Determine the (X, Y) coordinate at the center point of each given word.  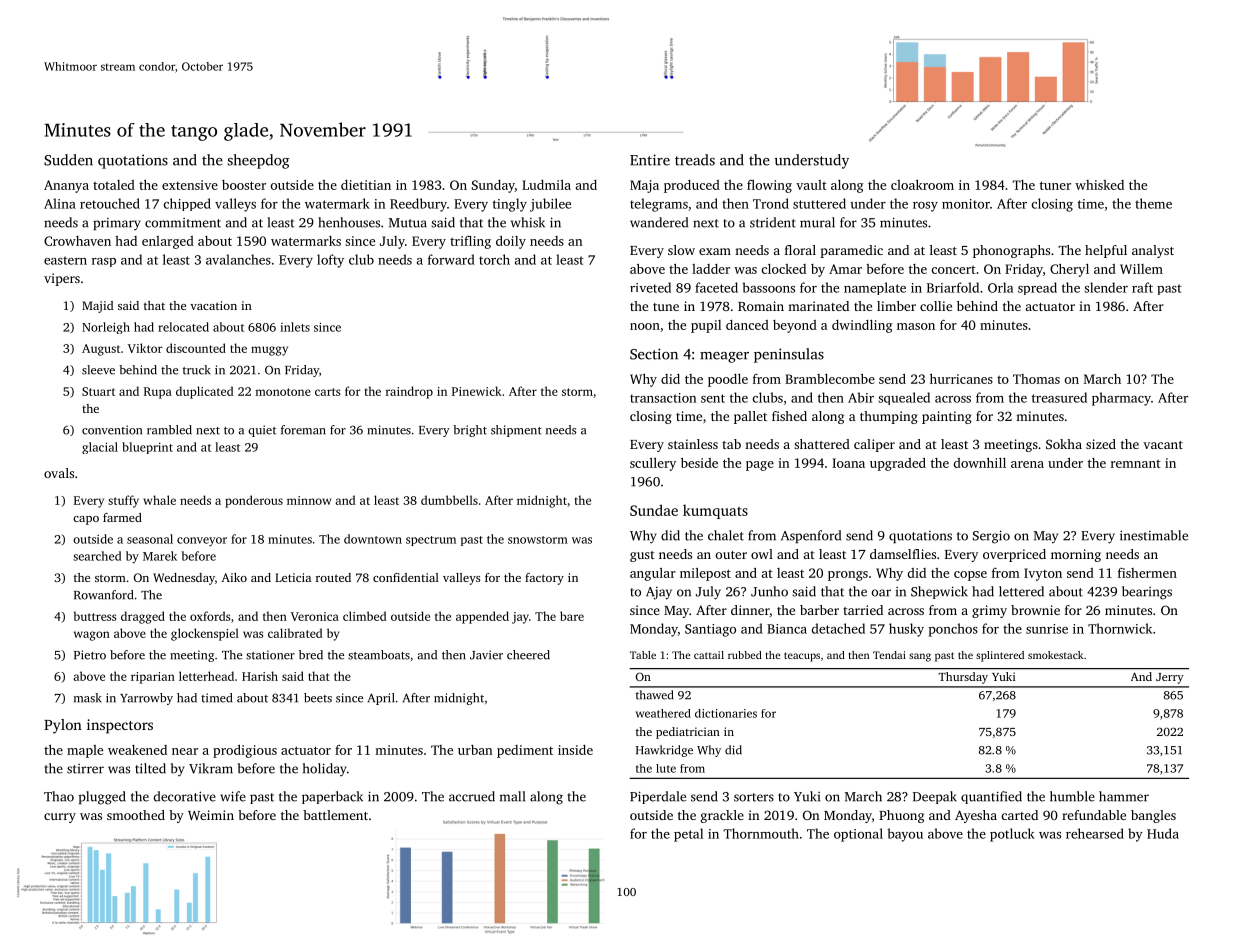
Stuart (98, 391)
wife (233, 796)
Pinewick (477, 391)
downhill (979, 463)
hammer (1124, 796)
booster (244, 185)
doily (511, 242)
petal (688, 835)
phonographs (1011, 251)
